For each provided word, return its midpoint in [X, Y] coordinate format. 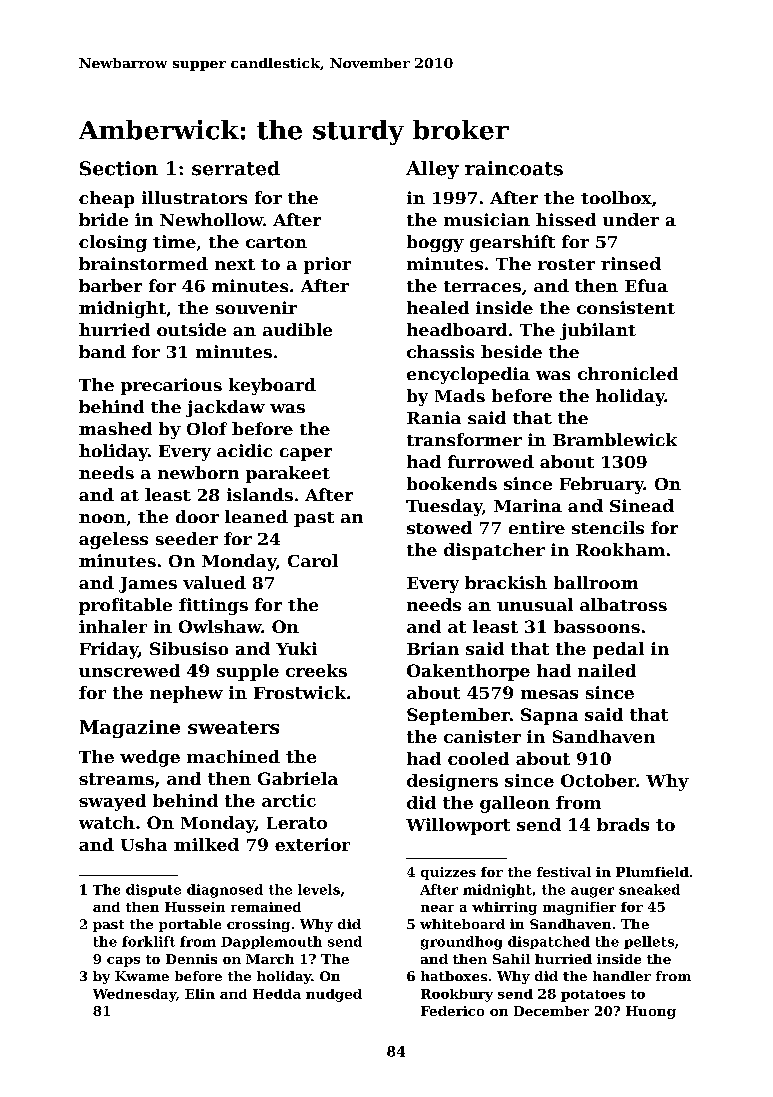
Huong [651, 1012]
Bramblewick [615, 439]
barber [110, 285]
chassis [440, 351]
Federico [452, 1011]
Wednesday [134, 995]
